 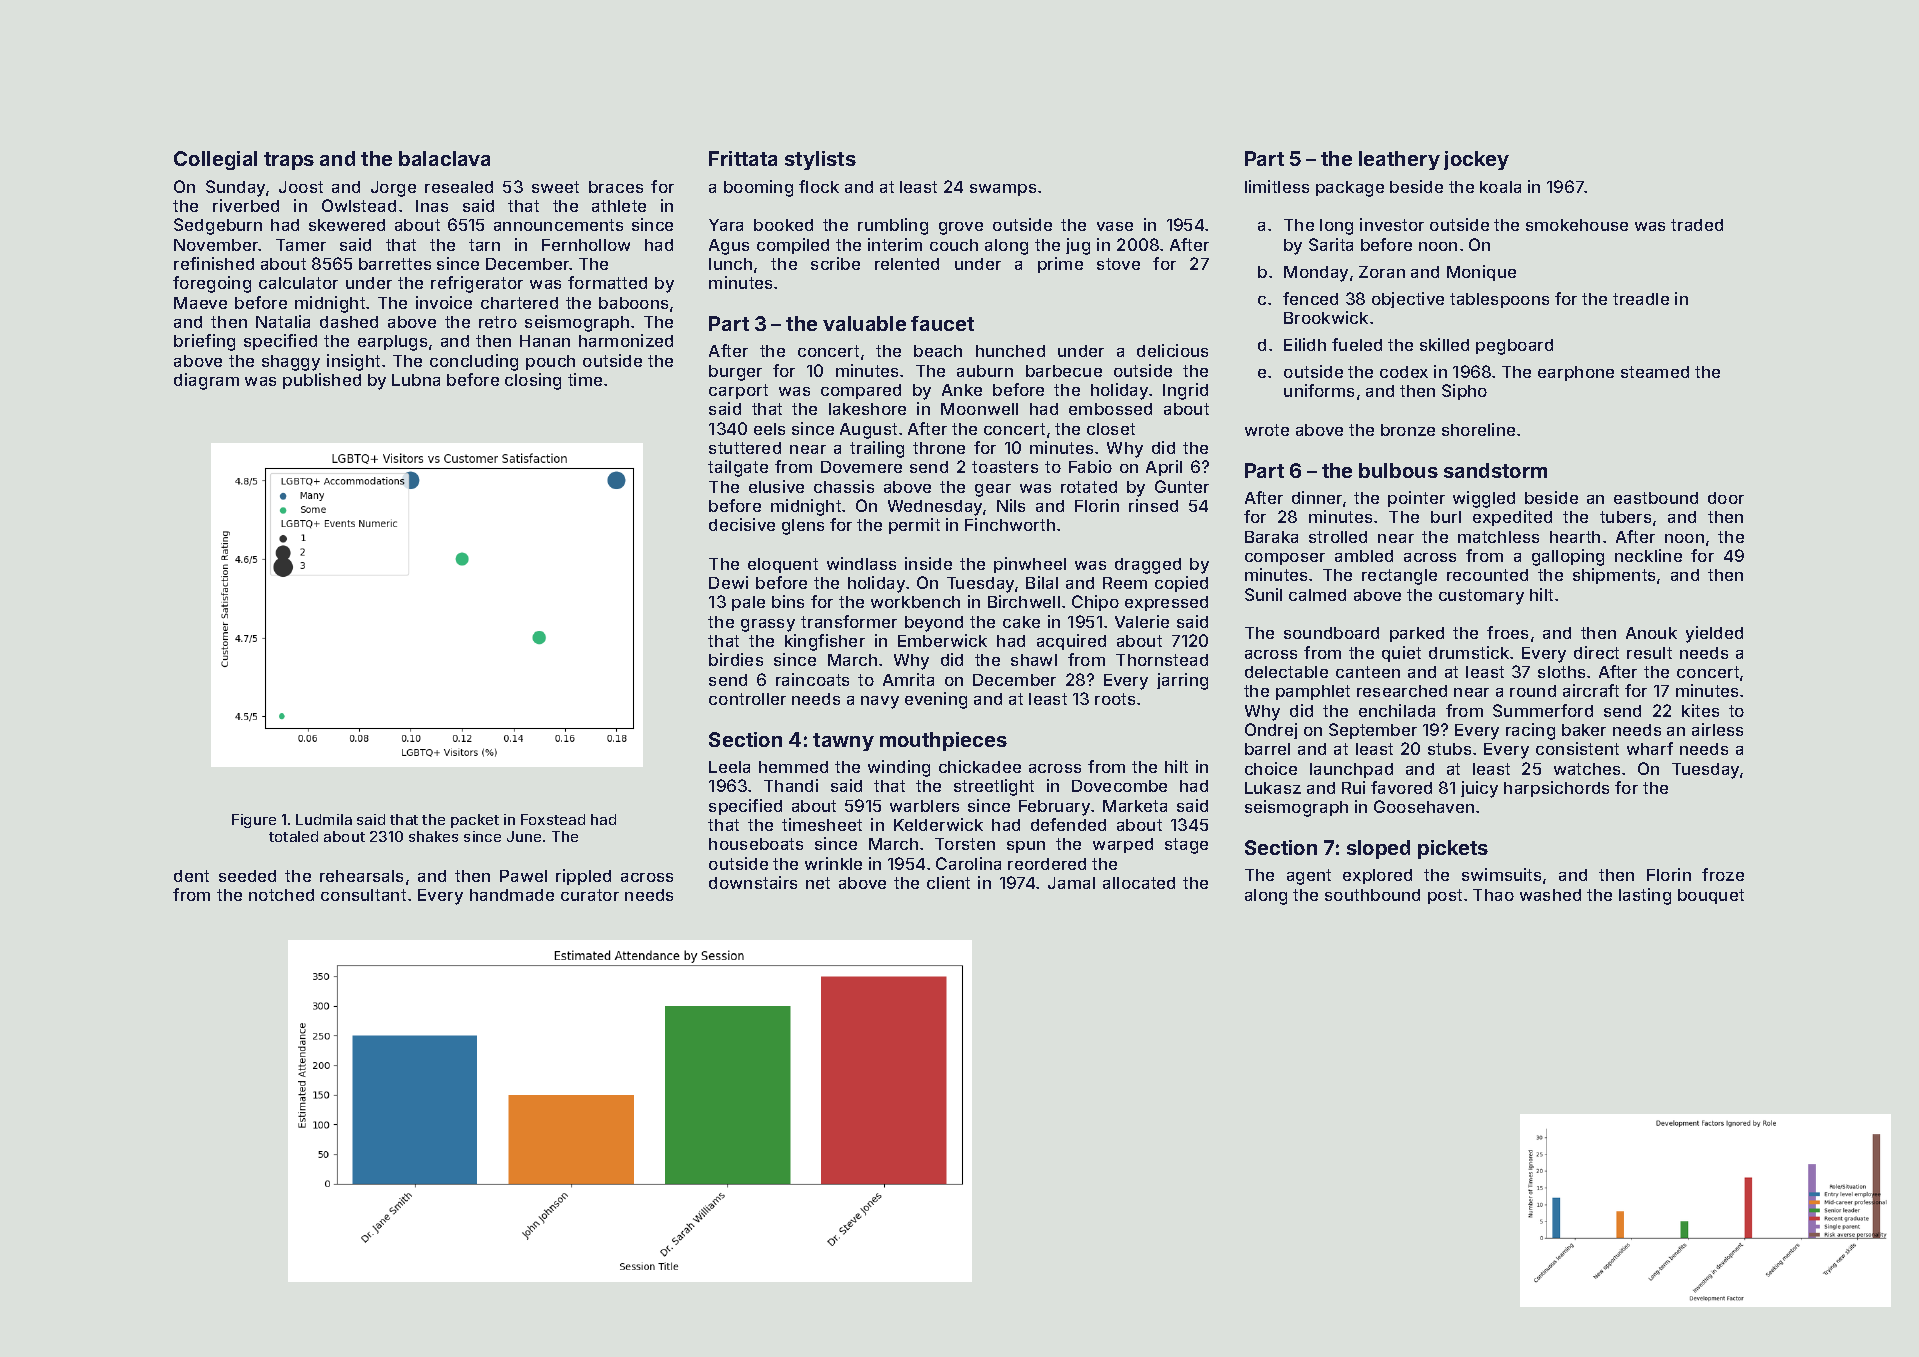 I want to click on Thandi, so click(x=791, y=785).
